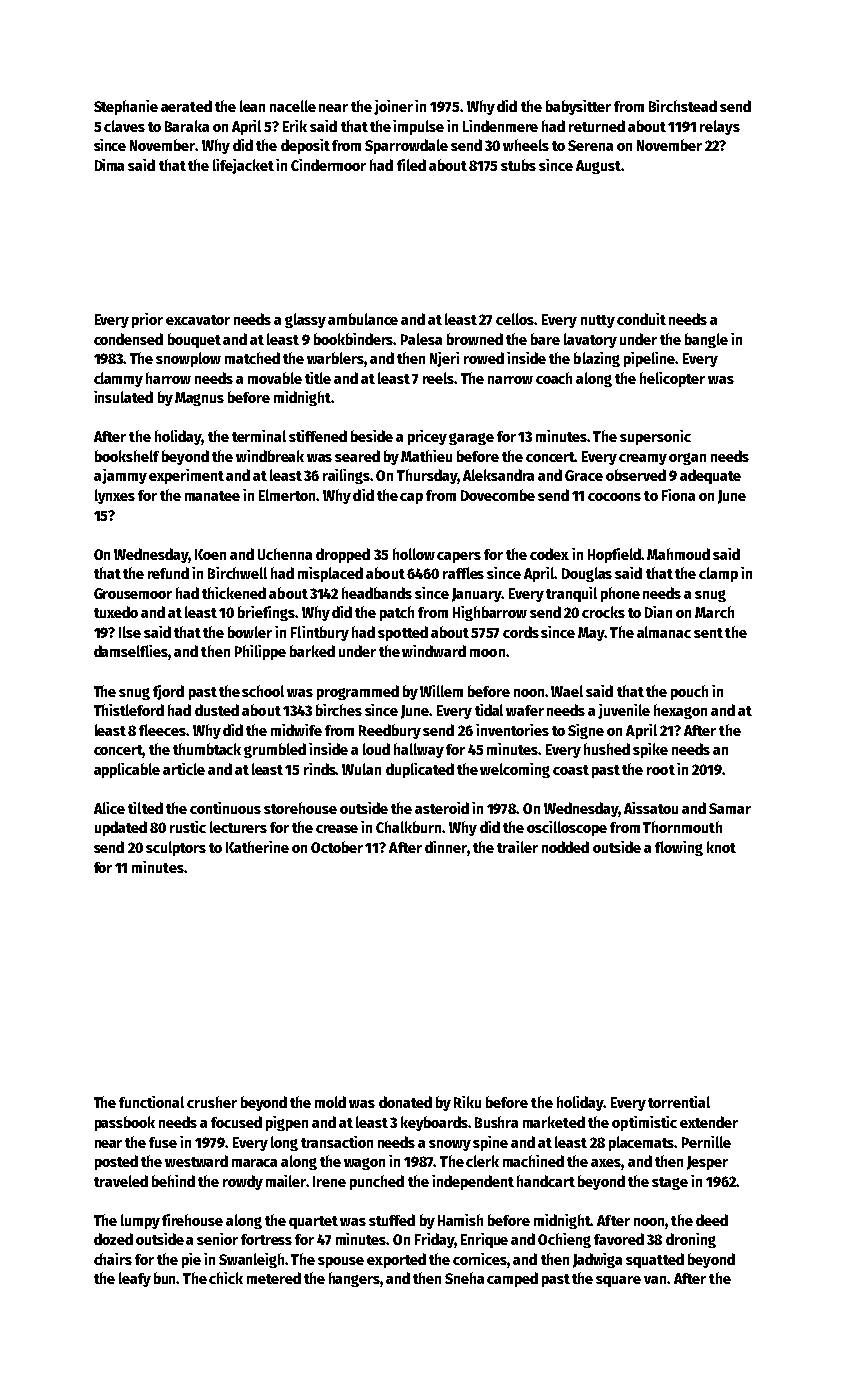  I want to click on grumbled, so click(275, 750).
